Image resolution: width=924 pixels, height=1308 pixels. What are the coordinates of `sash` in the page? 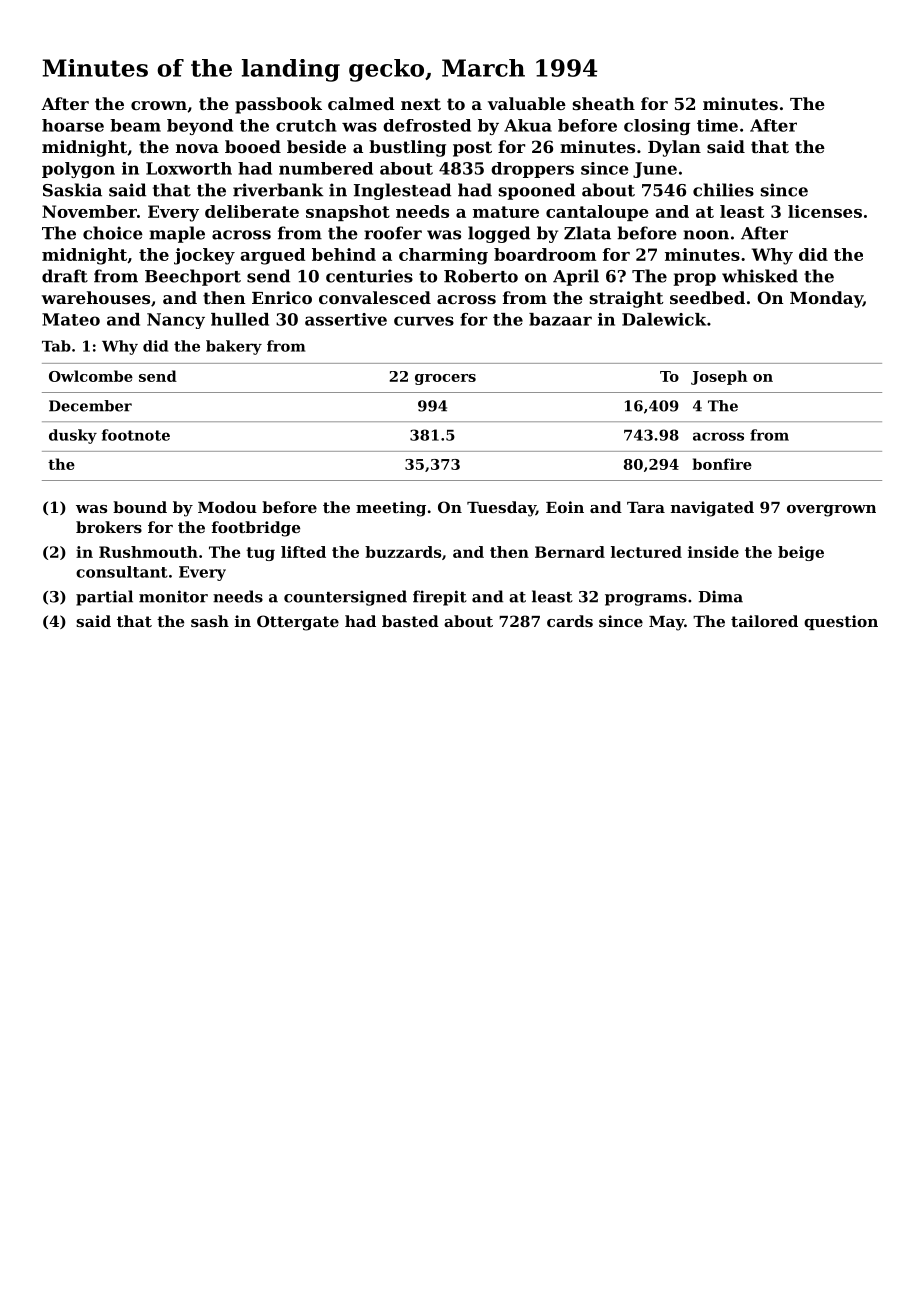 It's located at (210, 621).
